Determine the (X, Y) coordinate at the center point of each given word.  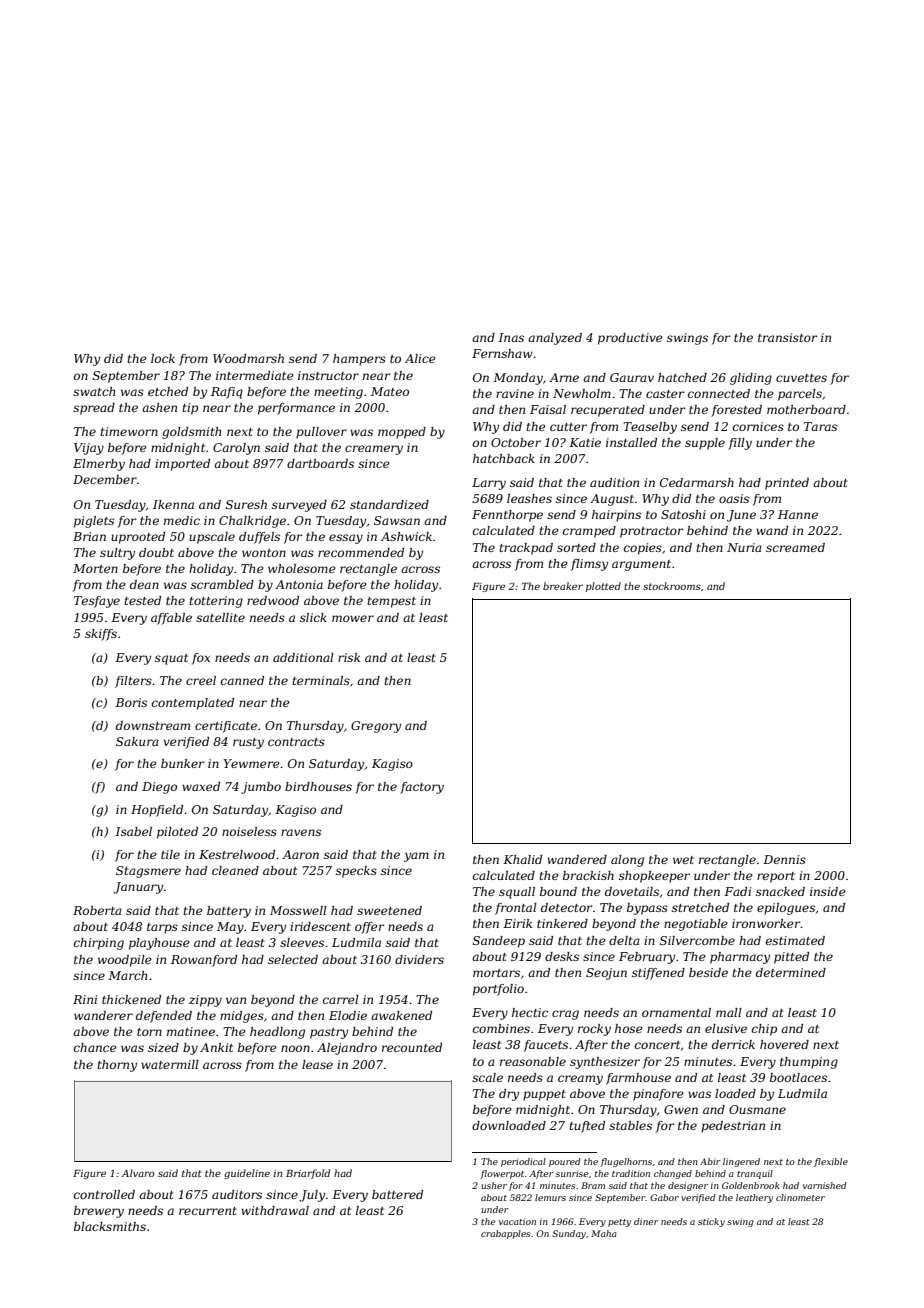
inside (828, 891)
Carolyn (236, 449)
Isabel (133, 831)
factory (422, 788)
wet (683, 860)
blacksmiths (110, 1226)
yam (416, 857)
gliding (751, 379)
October (516, 442)
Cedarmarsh (697, 482)
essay (346, 539)
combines (501, 1028)
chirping (99, 944)
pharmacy (740, 958)
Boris (131, 702)
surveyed (299, 506)
